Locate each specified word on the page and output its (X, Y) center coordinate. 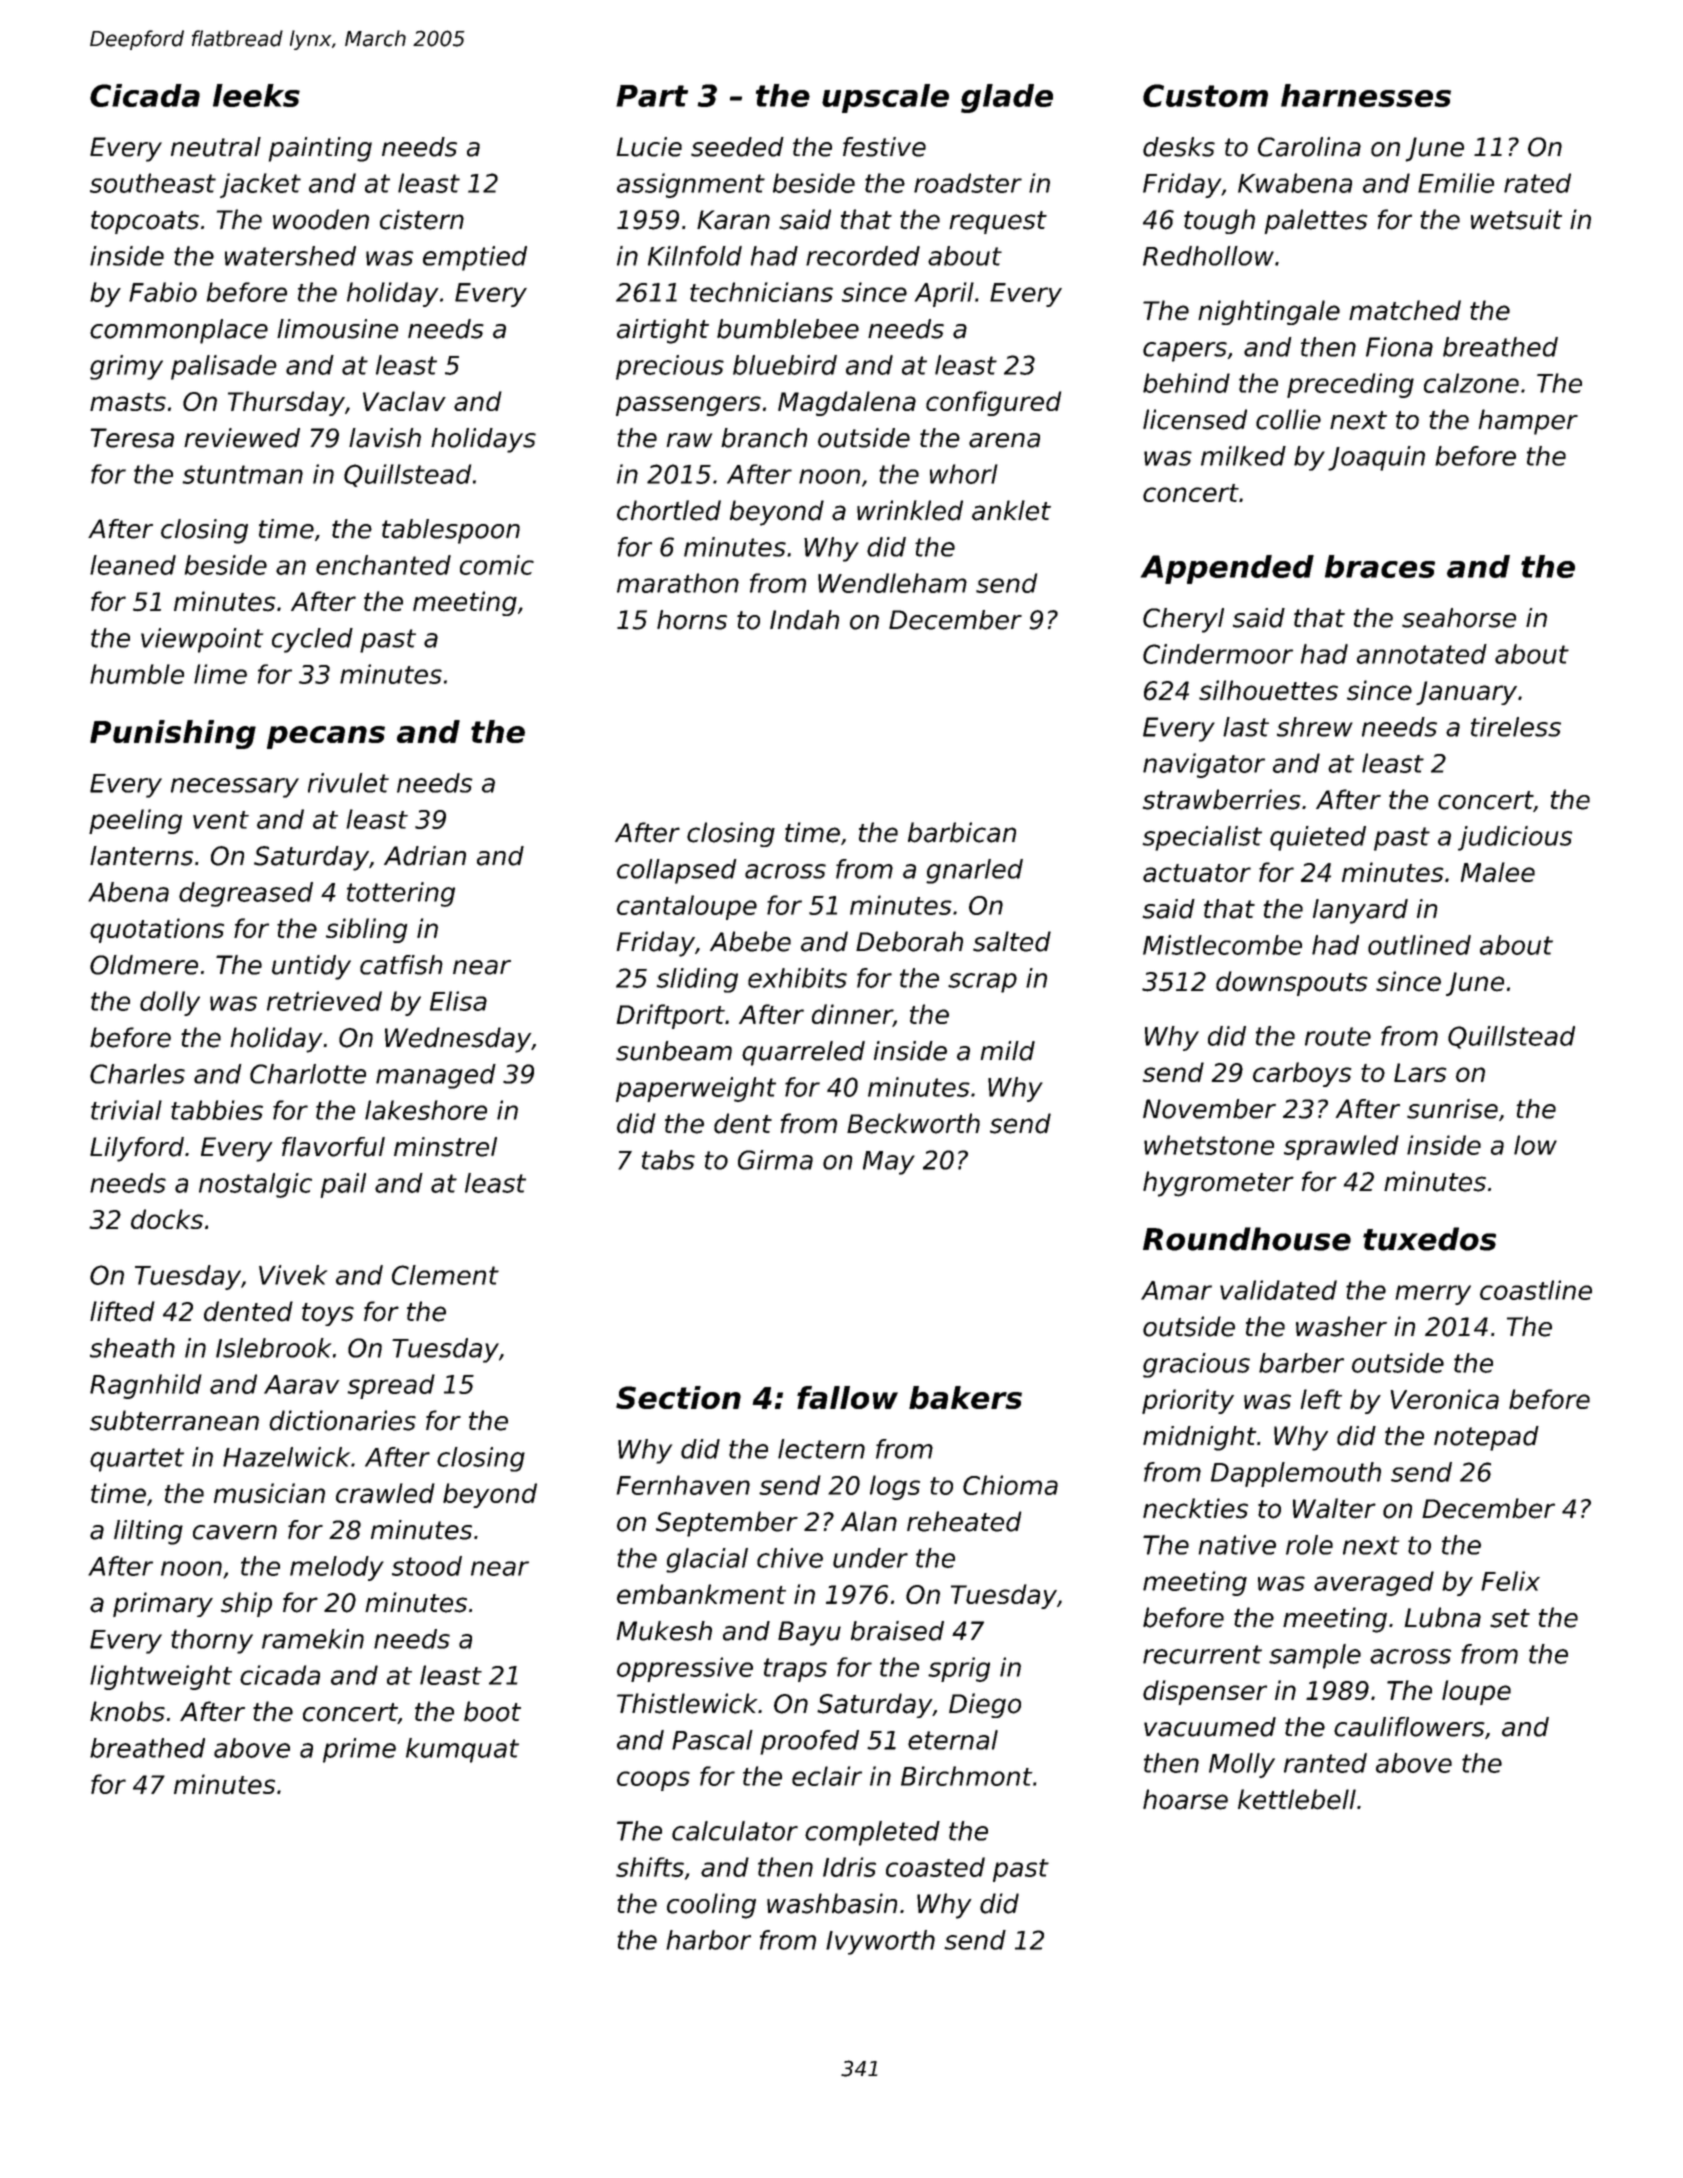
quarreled (803, 1053)
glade (1007, 98)
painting (320, 149)
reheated (964, 1521)
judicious (1515, 838)
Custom (1205, 95)
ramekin (313, 1639)
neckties (1195, 1508)
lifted (122, 1311)
